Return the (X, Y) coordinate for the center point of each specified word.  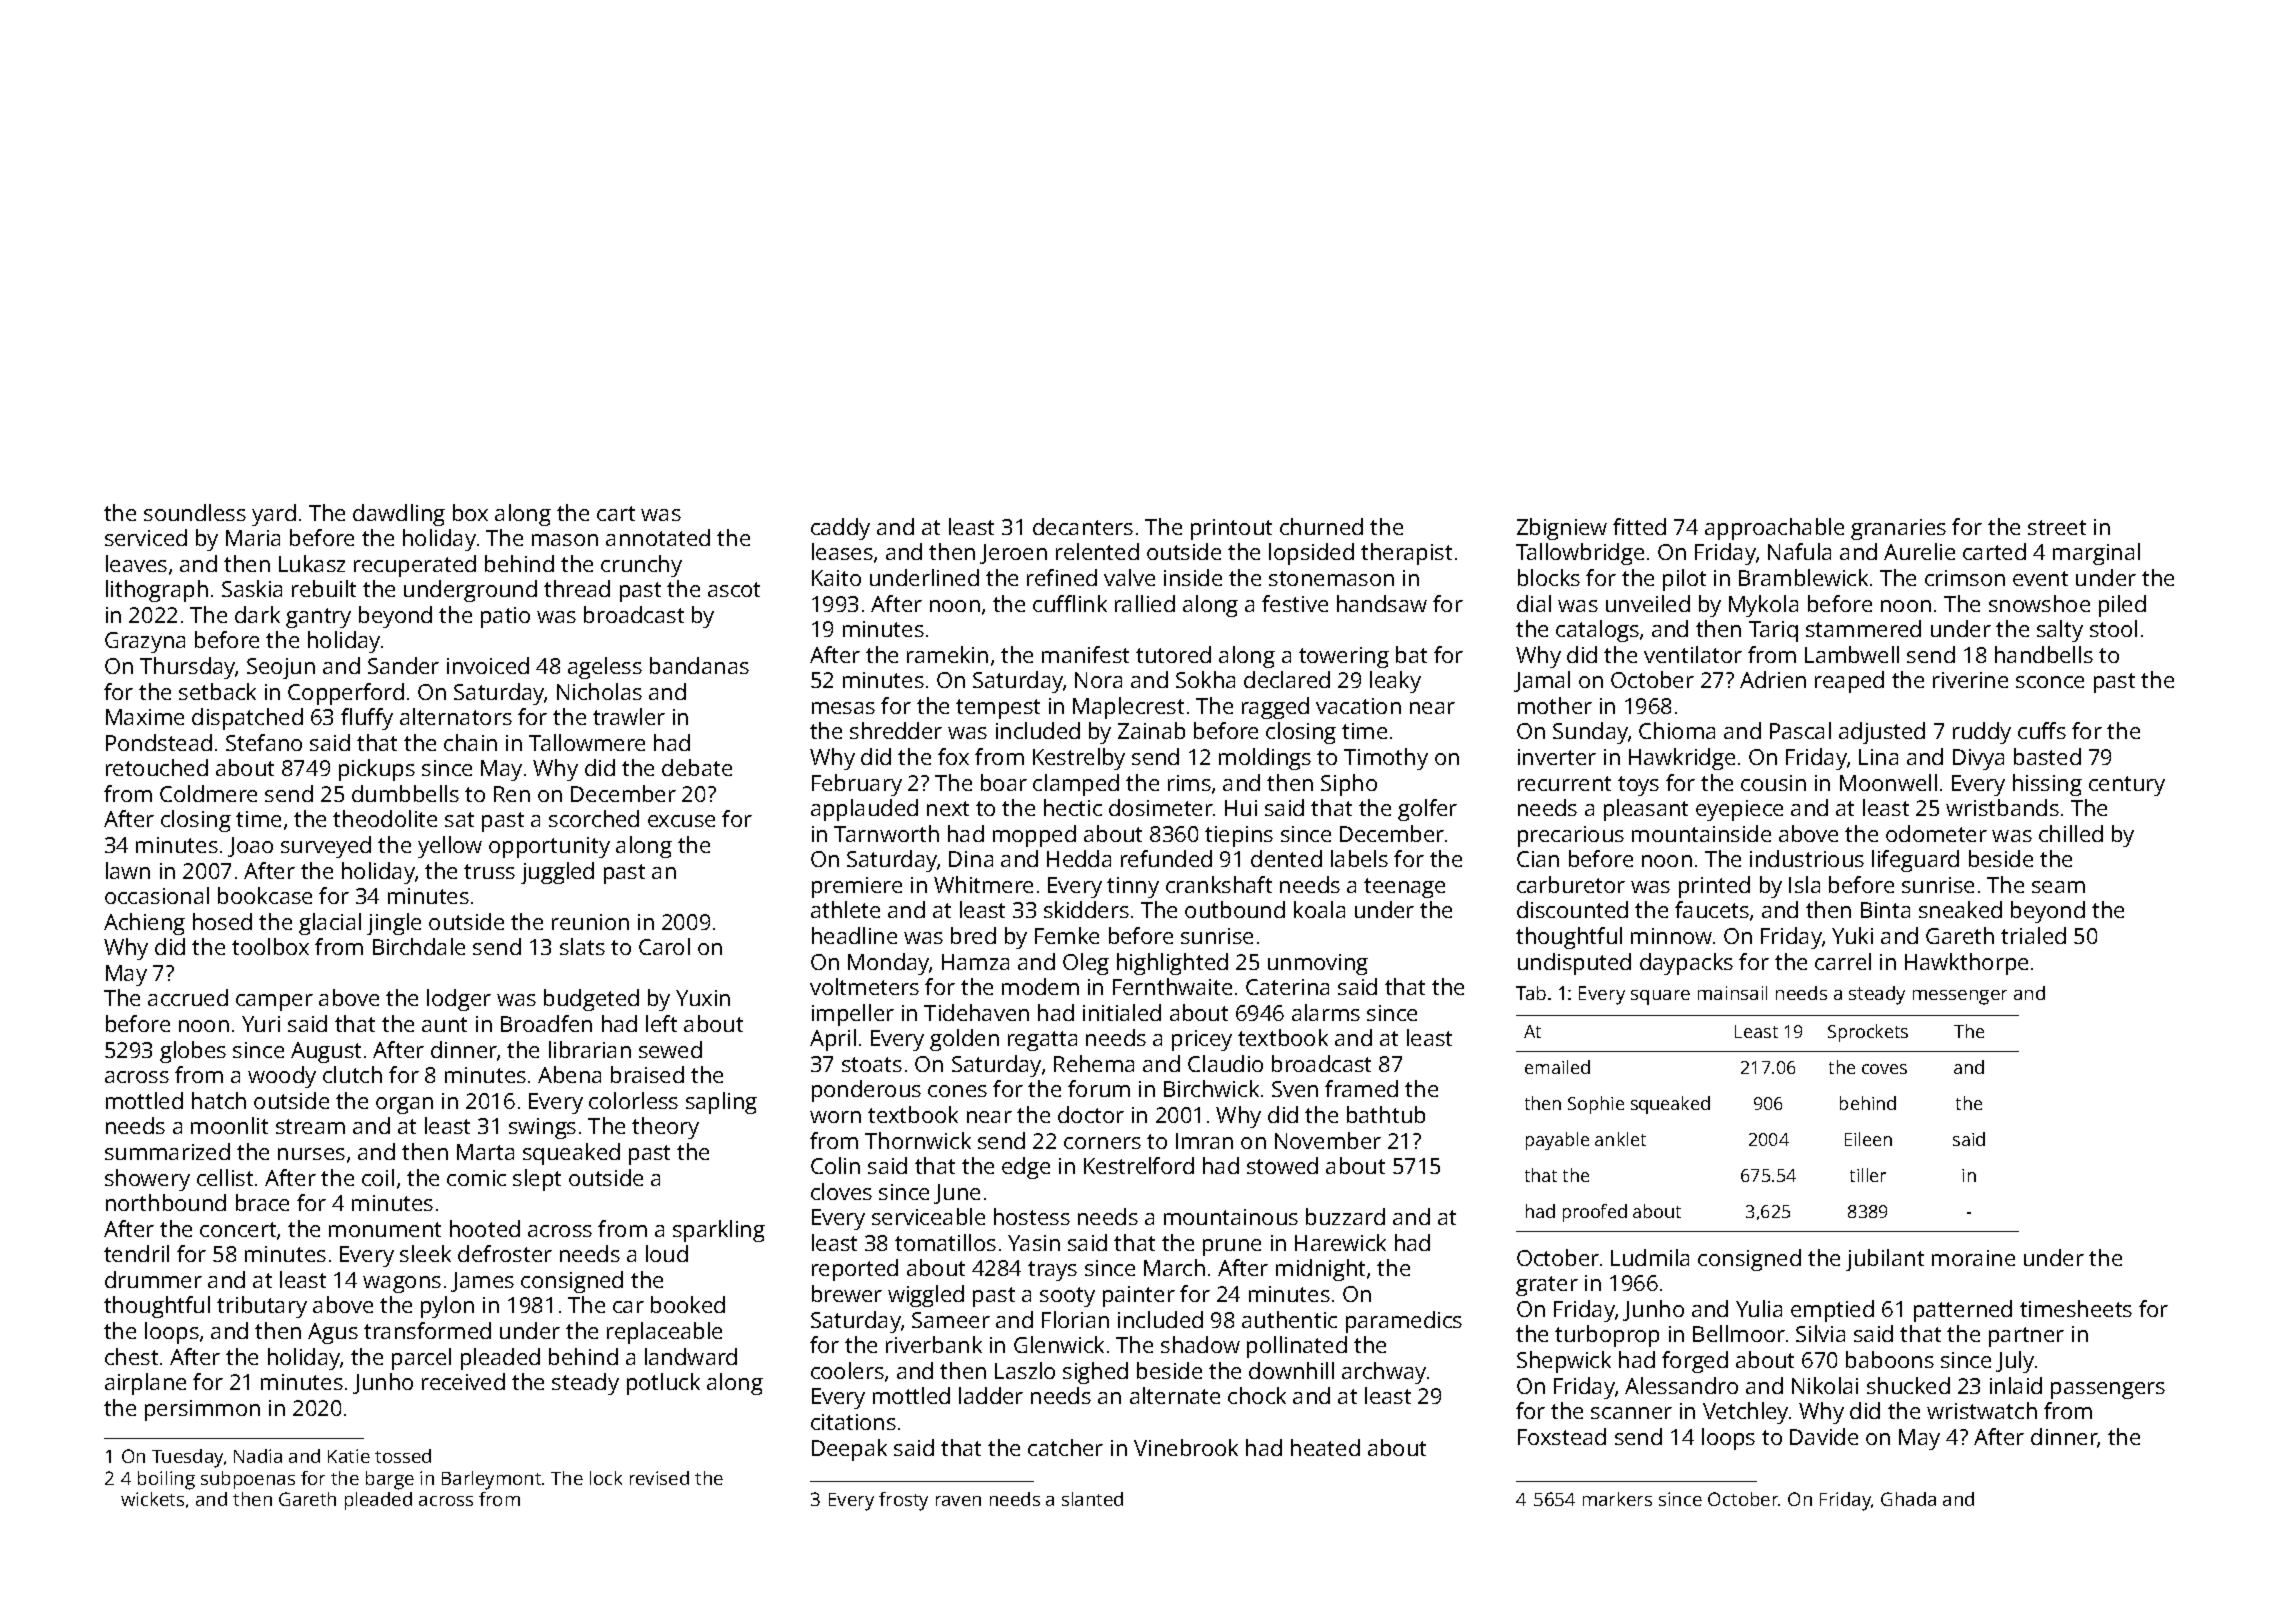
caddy (840, 529)
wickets (152, 1499)
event (2040, 578)
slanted (1092, 1499)
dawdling (399, 515)
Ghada (1908, 1499)
